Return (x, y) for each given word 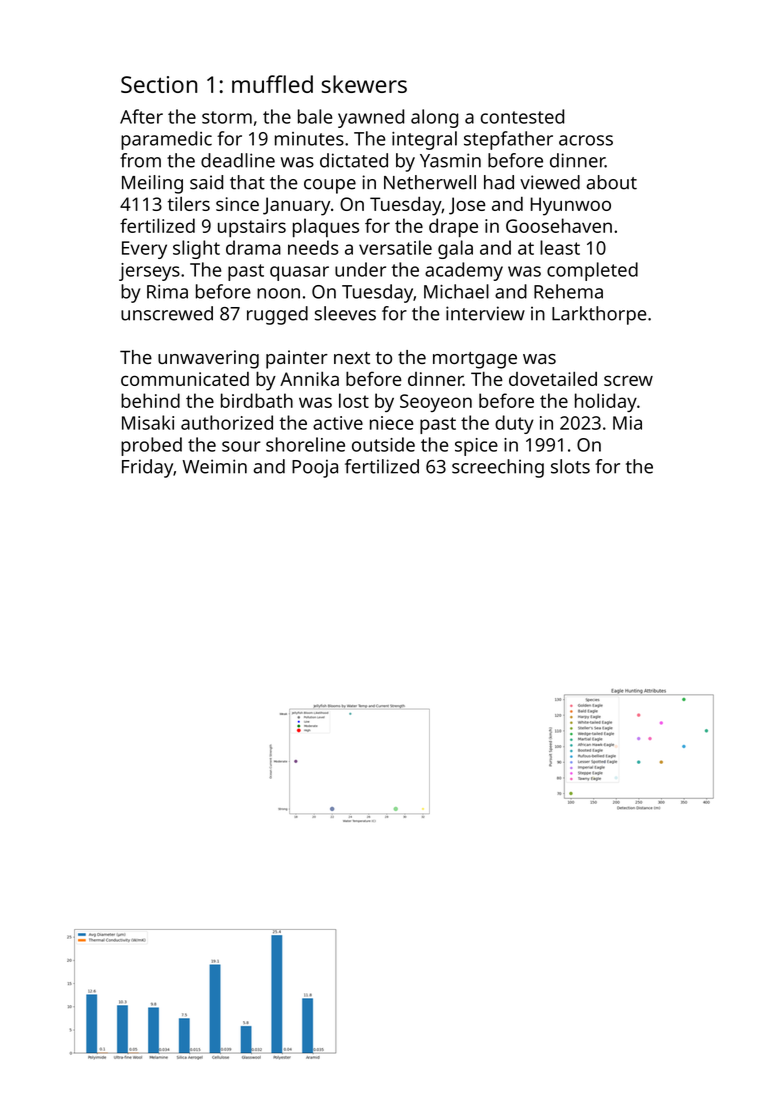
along (435, 118)
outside (383, 444)
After (141, 116)
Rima (167, 292)
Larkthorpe (599, 315)
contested (523, 116)
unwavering (208, 359)
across (586, 140)
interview (485, 313)
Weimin (214, 466)
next (352, 358)
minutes (309, 139)
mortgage (475, 360)
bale (315, 116)
